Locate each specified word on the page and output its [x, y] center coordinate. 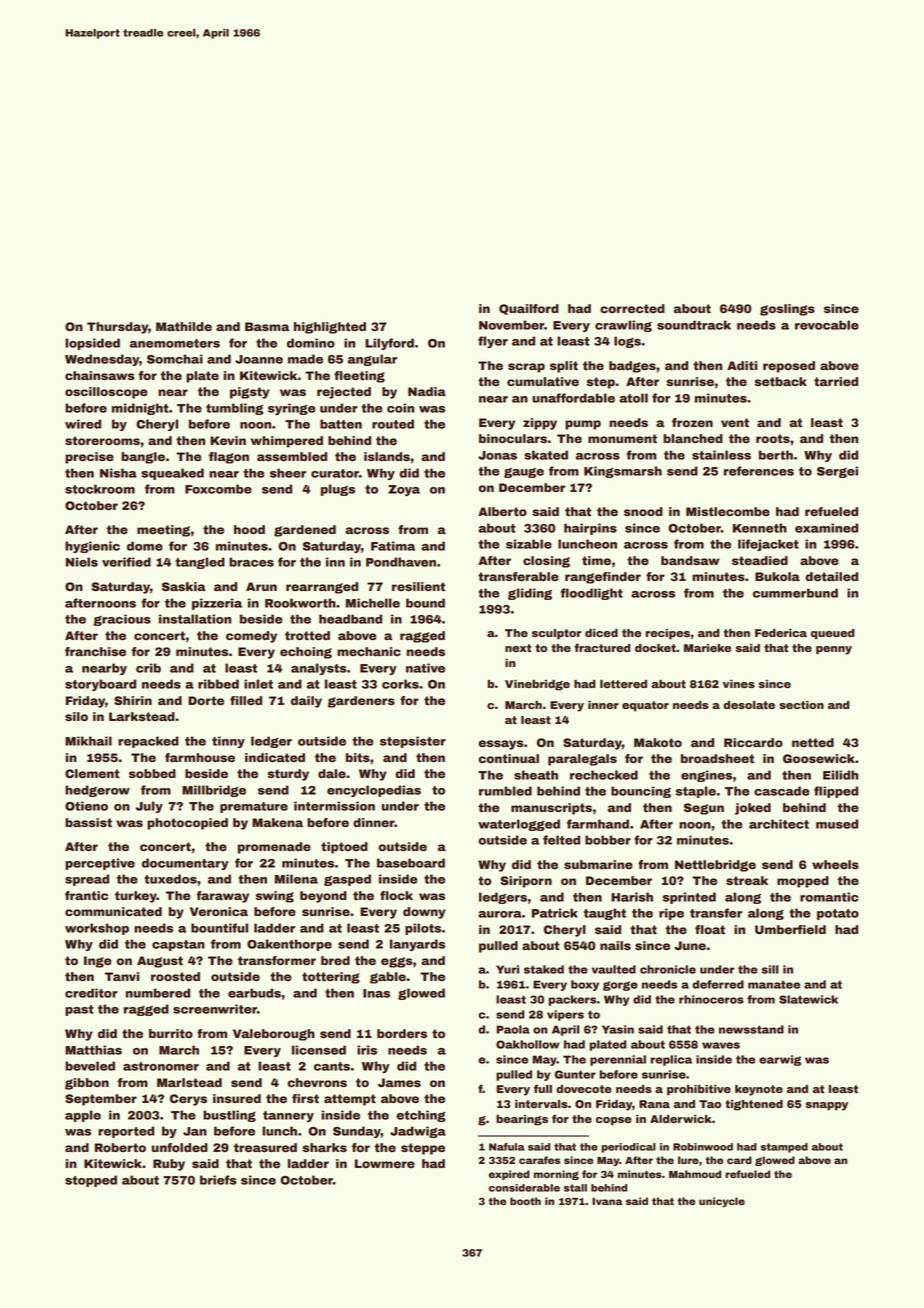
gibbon [87, 1084]
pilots [423, 929]
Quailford [529, 309]
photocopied [187, 824]
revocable [827, 325]
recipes [668, 634]
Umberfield [790, 929]
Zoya [404, 490]
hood [249, 529]
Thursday [117, 328]
